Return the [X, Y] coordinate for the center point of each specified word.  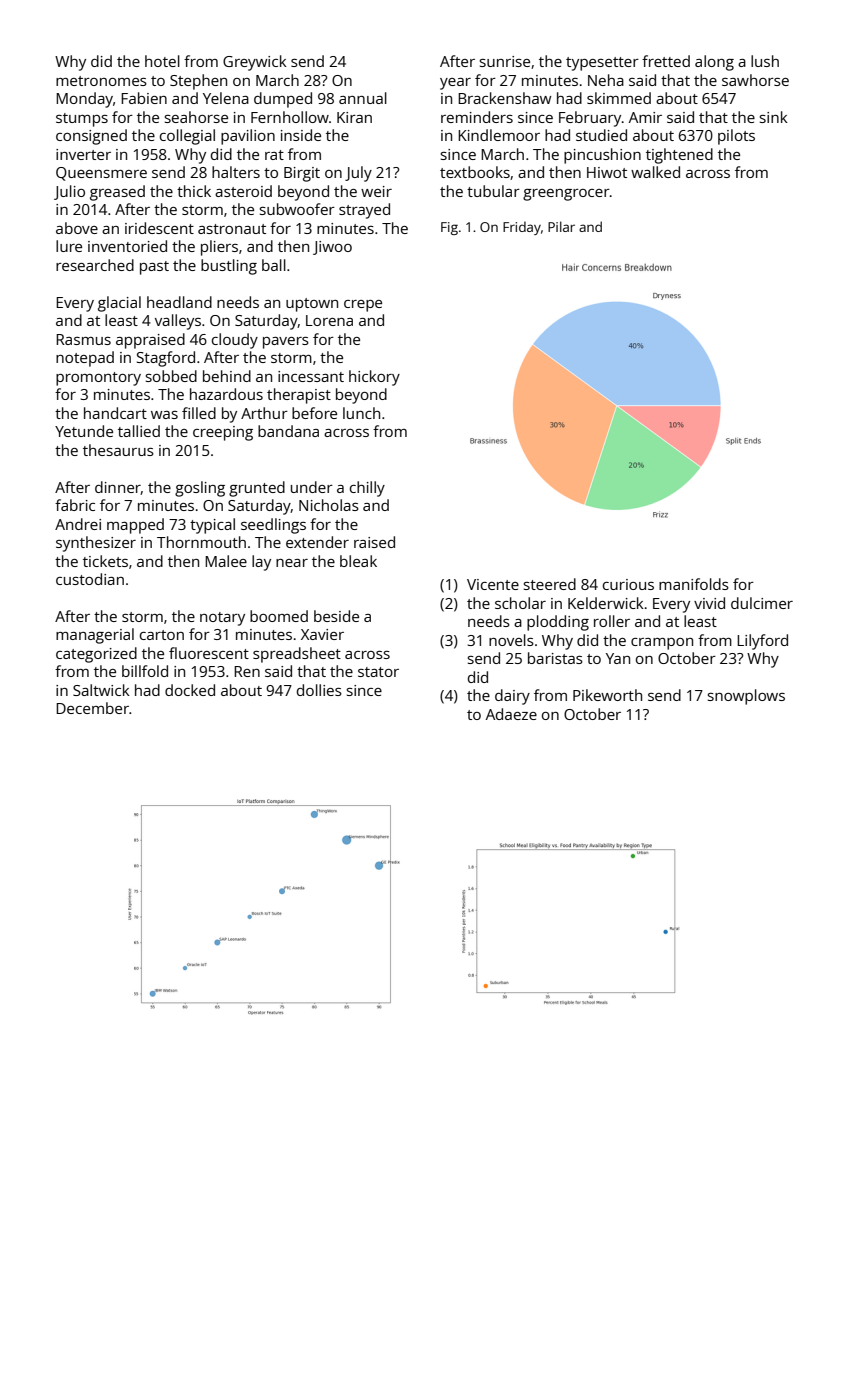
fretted [666, 61]
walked [655, 172]
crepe [363, 306]
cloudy [235, 341]
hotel [162, 61]
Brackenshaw [504, 98]
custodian [90, 579]
